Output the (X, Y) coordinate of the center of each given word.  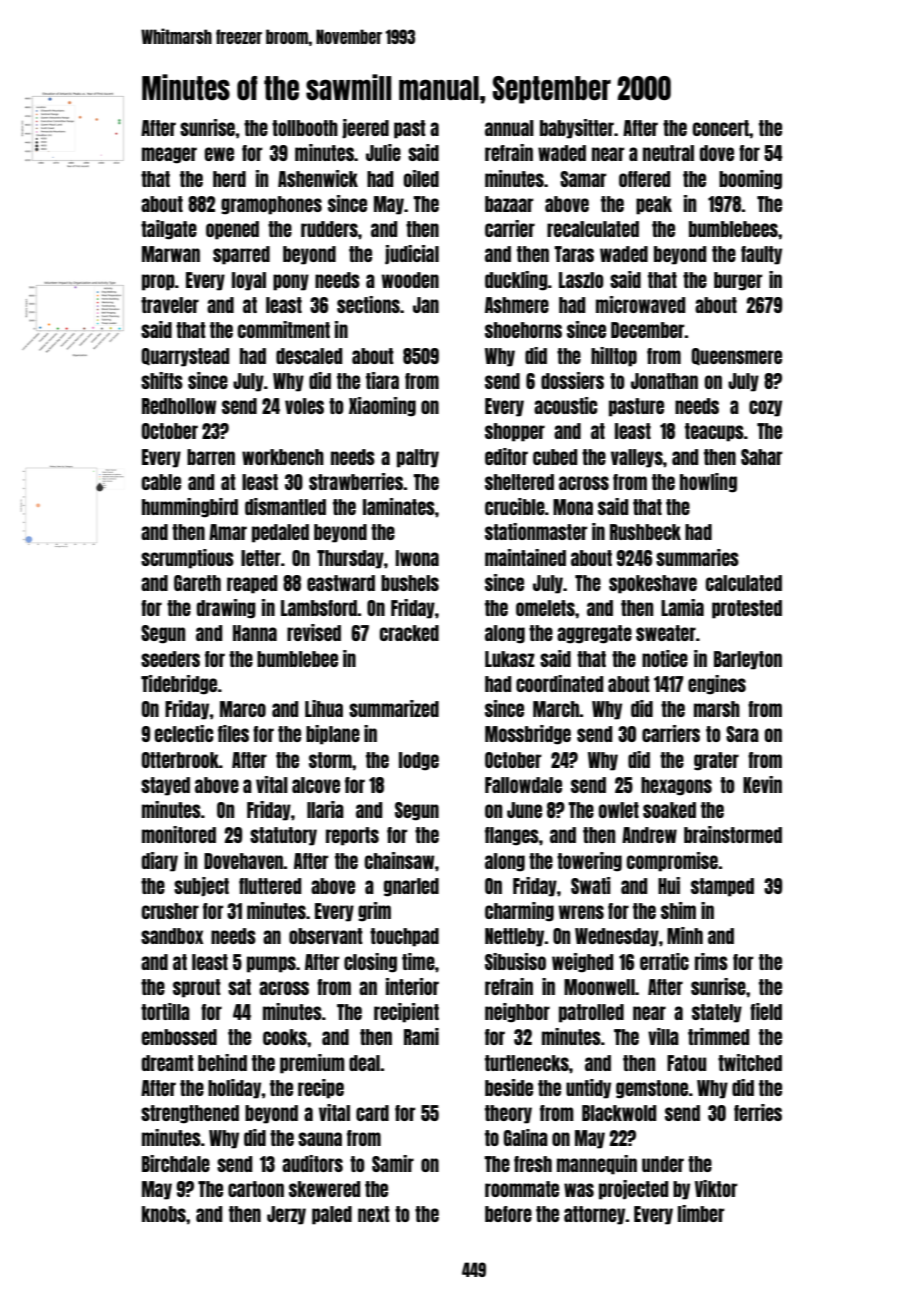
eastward (341, 583)
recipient (406, 1013)
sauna (320, 1139)
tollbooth (305, 128)
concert (721, 128)
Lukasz (510, 659)
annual (509, 128)
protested (747, 609)
